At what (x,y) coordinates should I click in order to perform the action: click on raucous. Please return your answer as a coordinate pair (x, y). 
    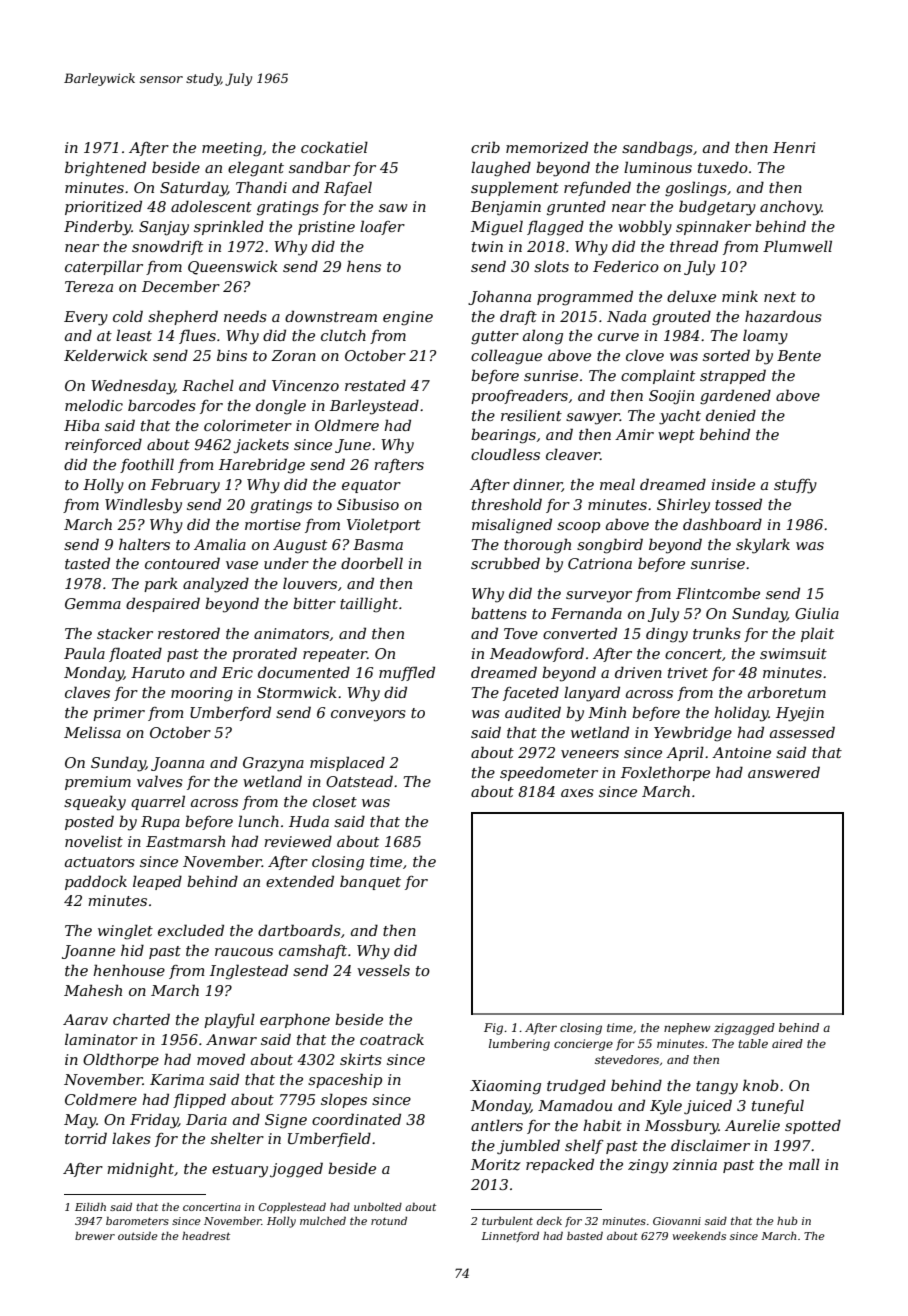
    Looking at the image, I should click on (244, 952).
